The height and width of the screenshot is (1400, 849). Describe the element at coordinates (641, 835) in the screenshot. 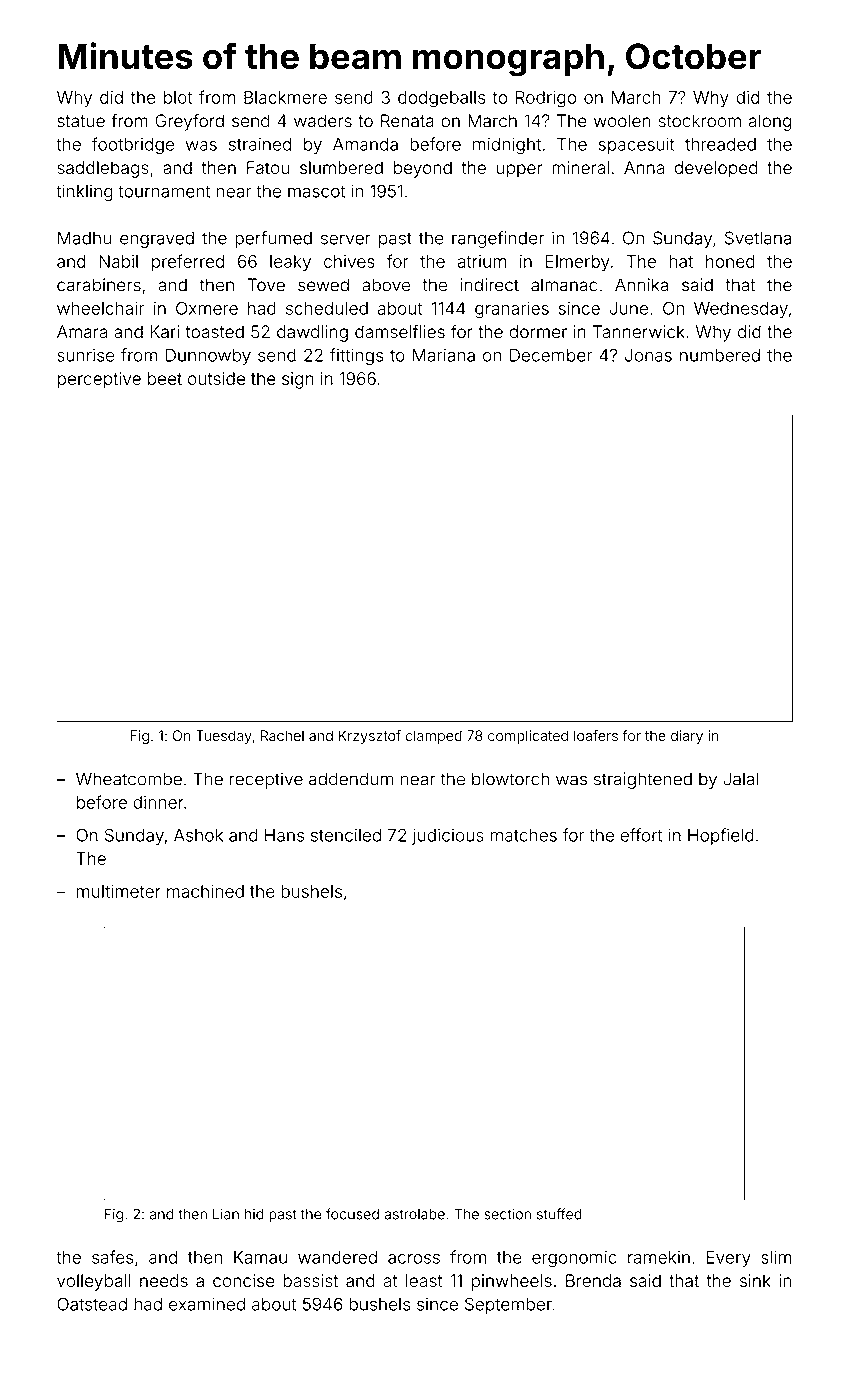

I see `effort` at that location.
